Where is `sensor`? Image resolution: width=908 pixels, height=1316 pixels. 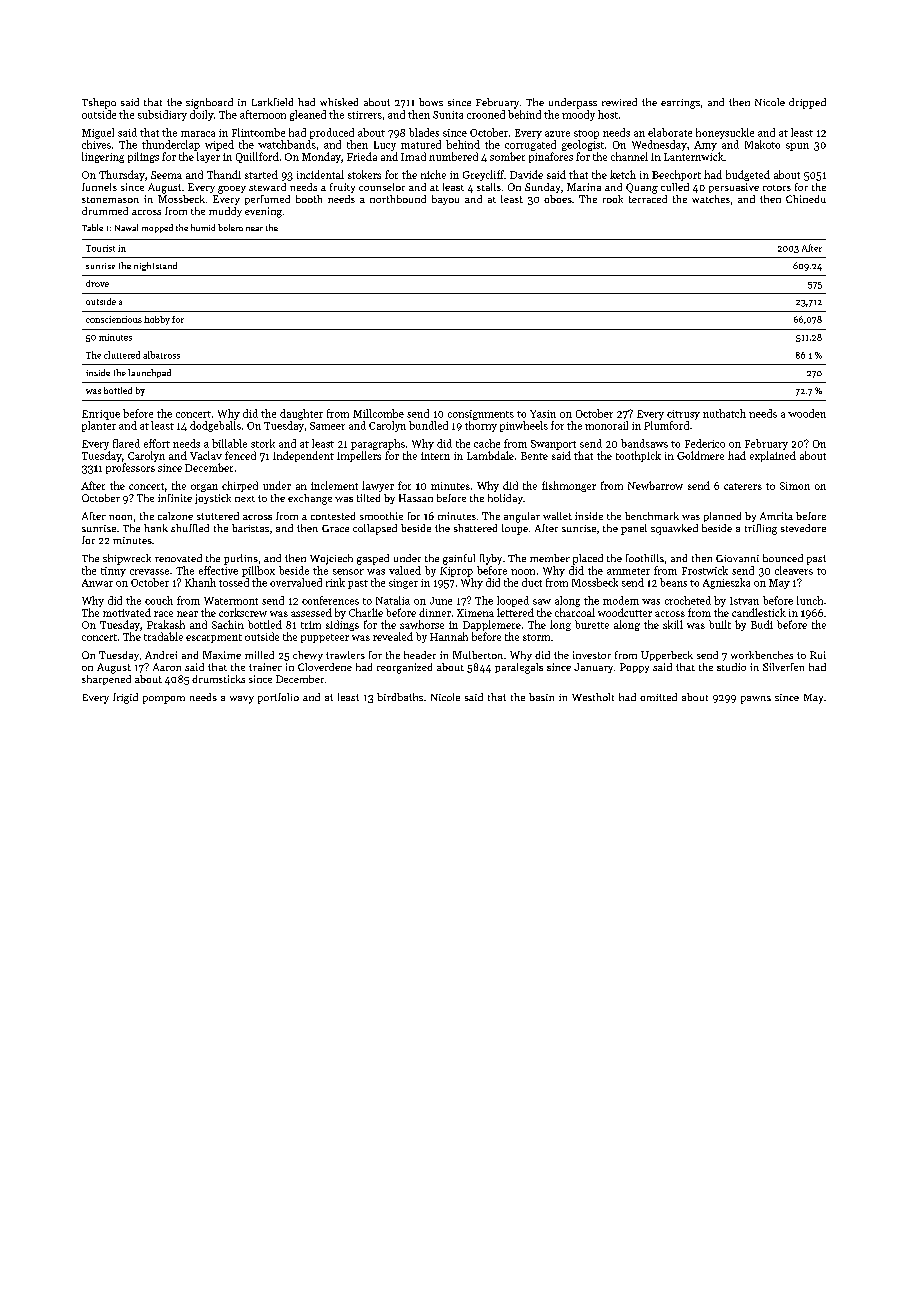 sensor is located at coordinates (348, 572).
